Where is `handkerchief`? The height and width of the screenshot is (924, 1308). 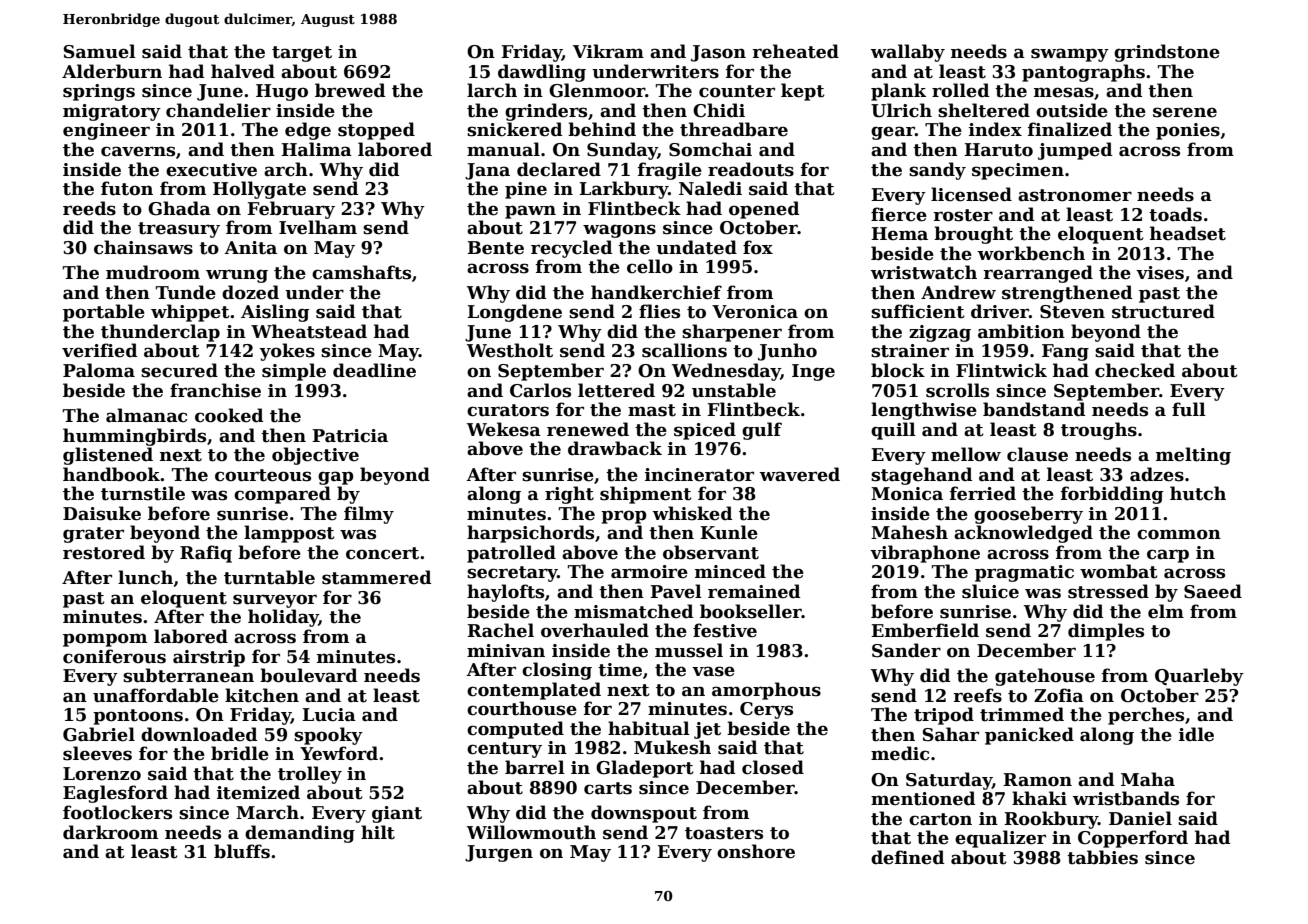 handkerchief is located at coordinates (656, 292).
